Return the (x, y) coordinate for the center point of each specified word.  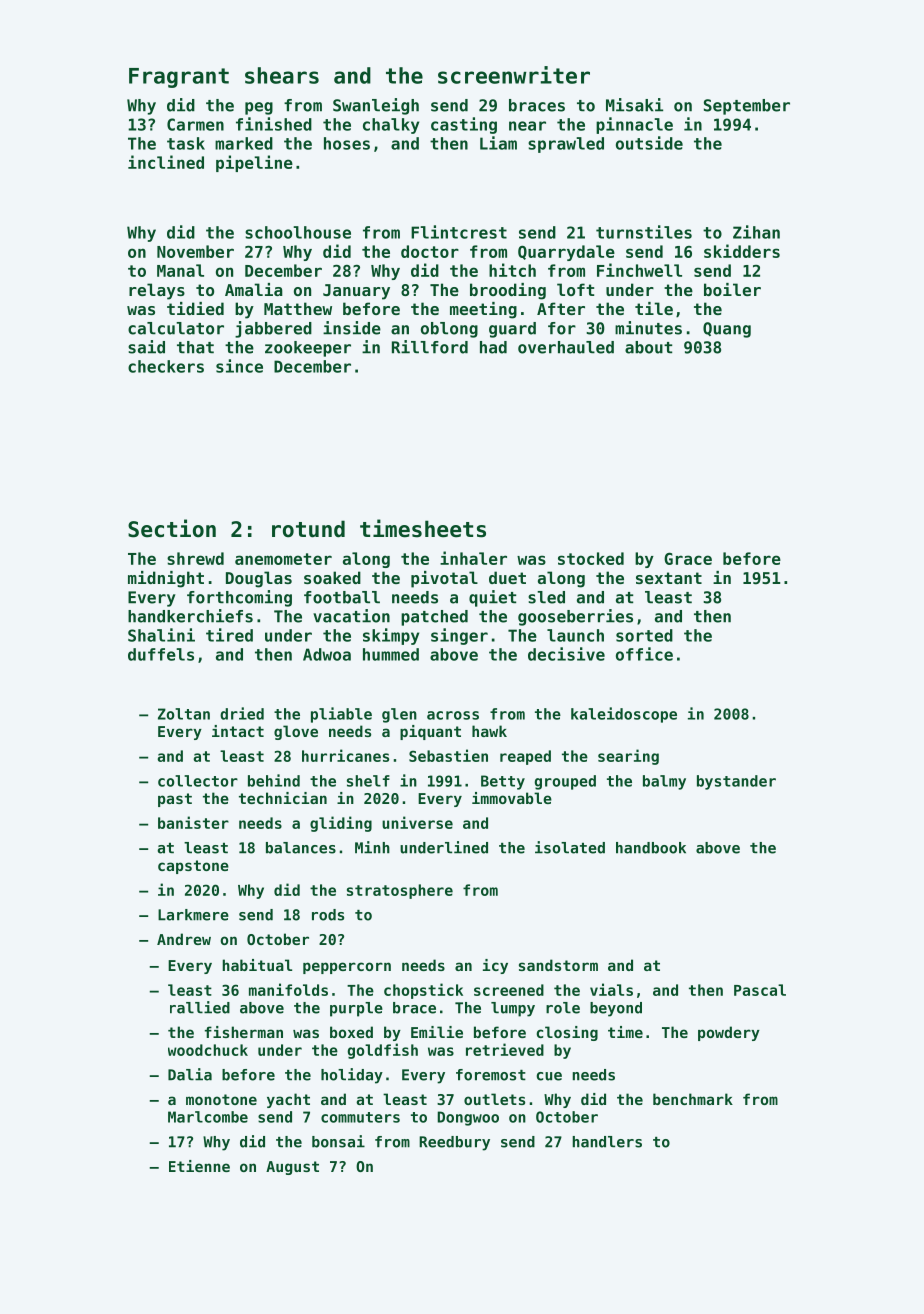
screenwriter (514, 75)
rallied (200, 1007)
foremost (491, 1075)
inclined (166, 162)
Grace (688, 558)
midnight (166, 579)
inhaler (473, 558)
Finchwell (639, 270)
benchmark (693, 1099)
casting (464, 125)
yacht (288, 1100)
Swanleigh (376, 106)
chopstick (423, 991)
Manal (180, 270)
